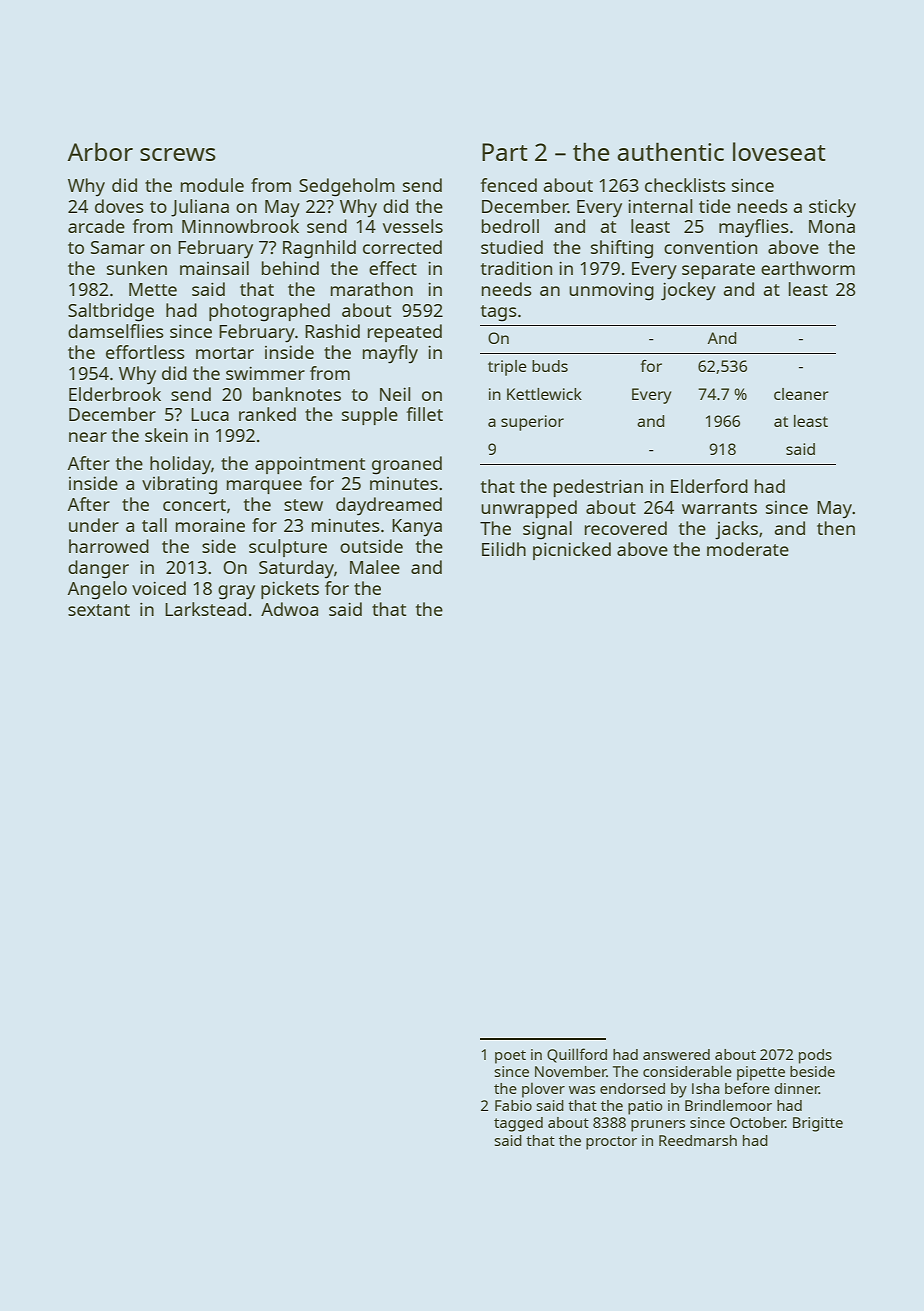 Image resolution: width=924 pixels, height=1311 pixels. Describe the element at coordinates (289, 609) in the document. I see `Adwoa` at that location.
